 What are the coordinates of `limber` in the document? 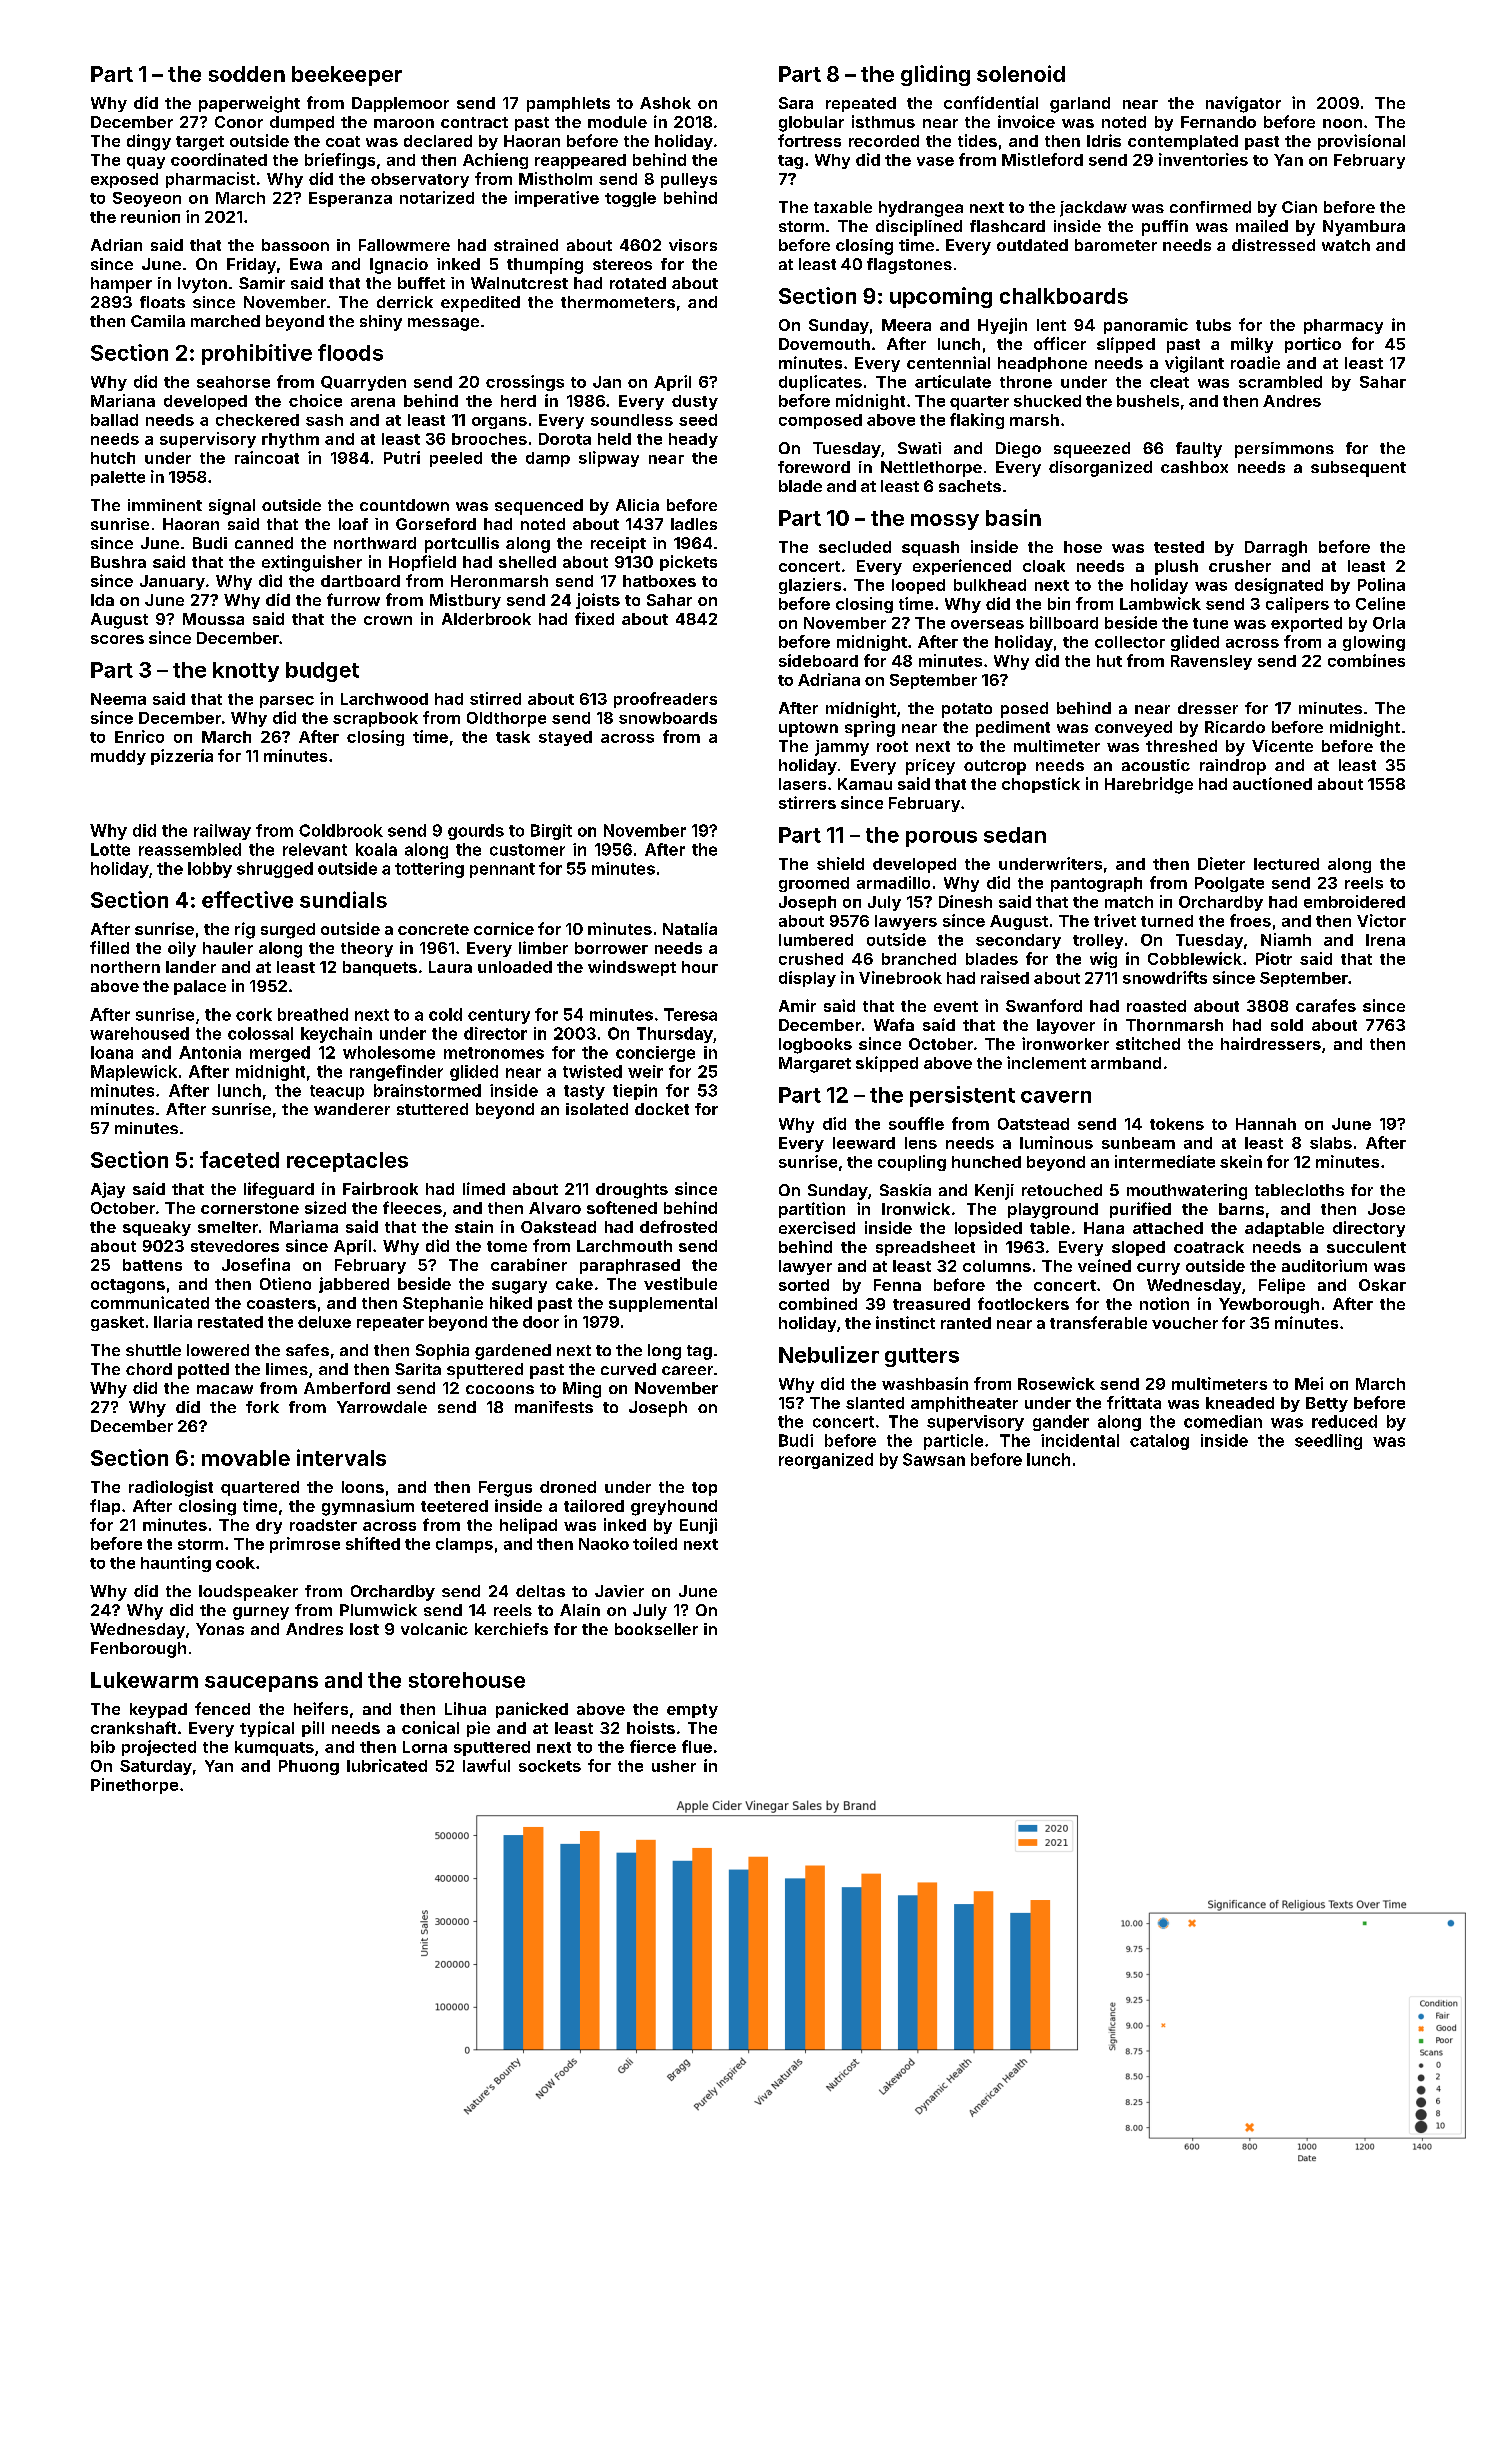 It's located at (543, 947).
